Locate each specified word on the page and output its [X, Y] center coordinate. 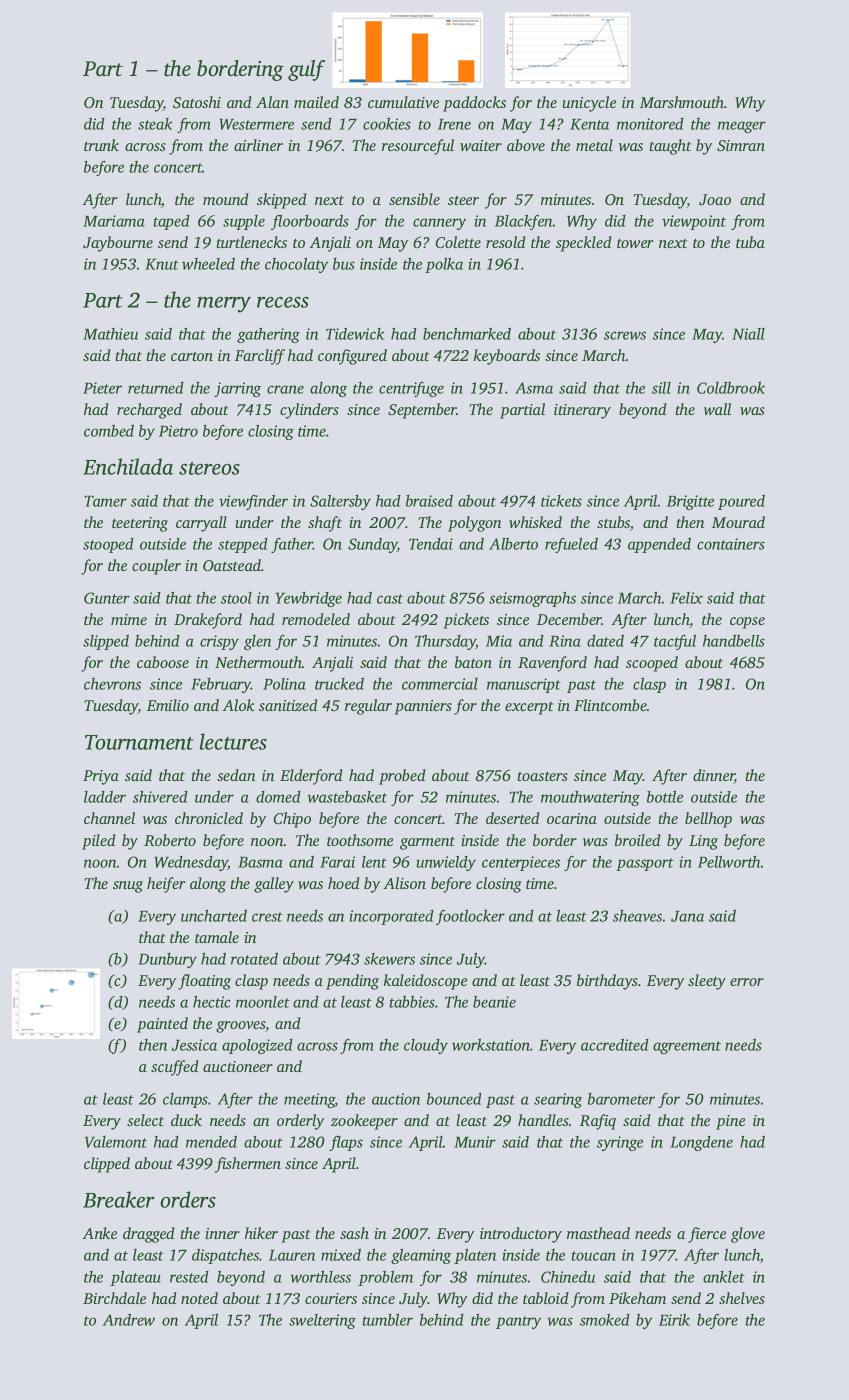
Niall [748, 334]
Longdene [701, 1143]
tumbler [387, 1320]
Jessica [194, 1045]
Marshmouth [682, 102]
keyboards [507, 357]
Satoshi [197, 102]
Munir [475, 1142]
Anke [100, 1233]
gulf [306, 70]
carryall [201, 524]
